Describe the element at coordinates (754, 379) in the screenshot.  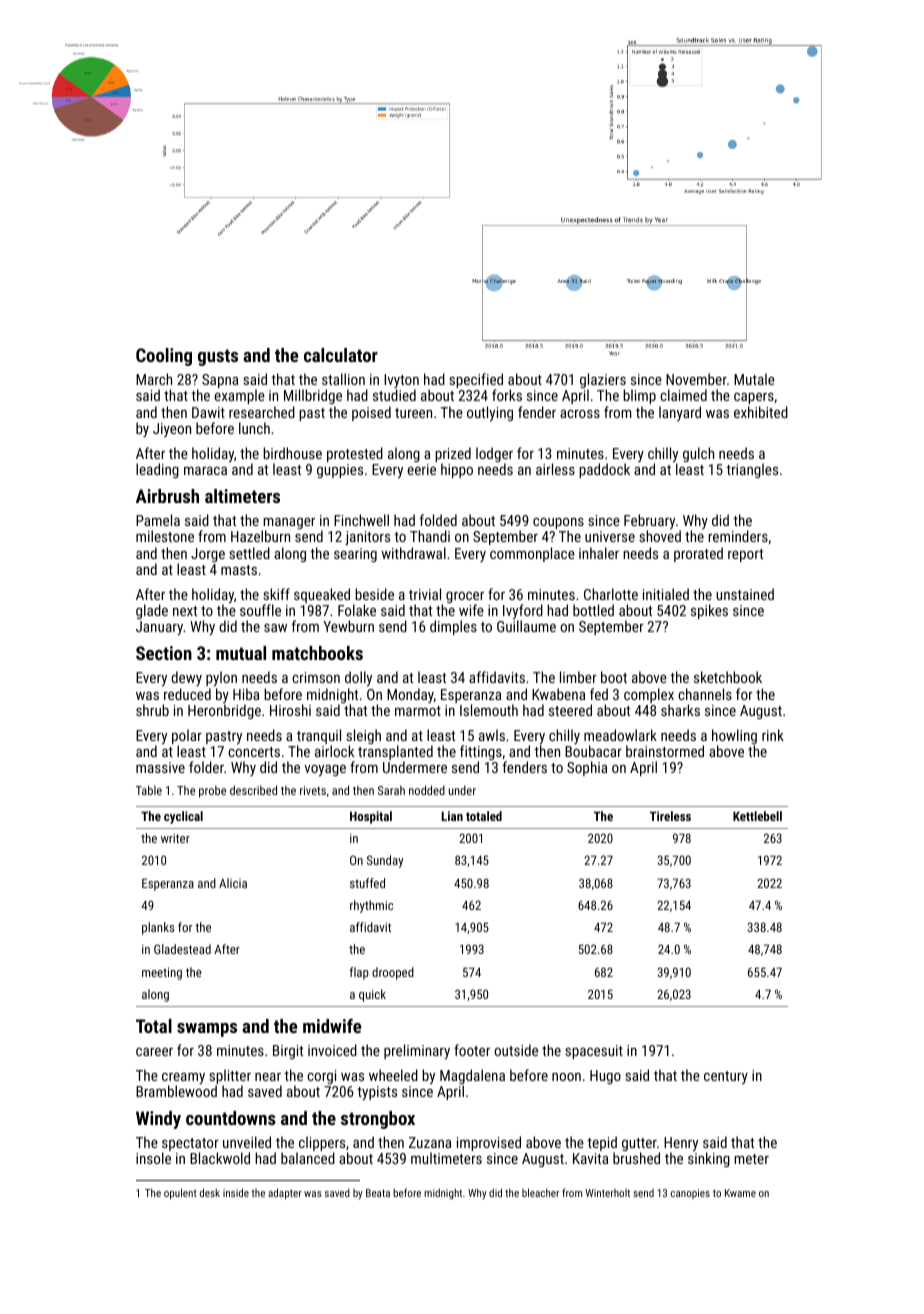
I see `Mutale` at that location.
